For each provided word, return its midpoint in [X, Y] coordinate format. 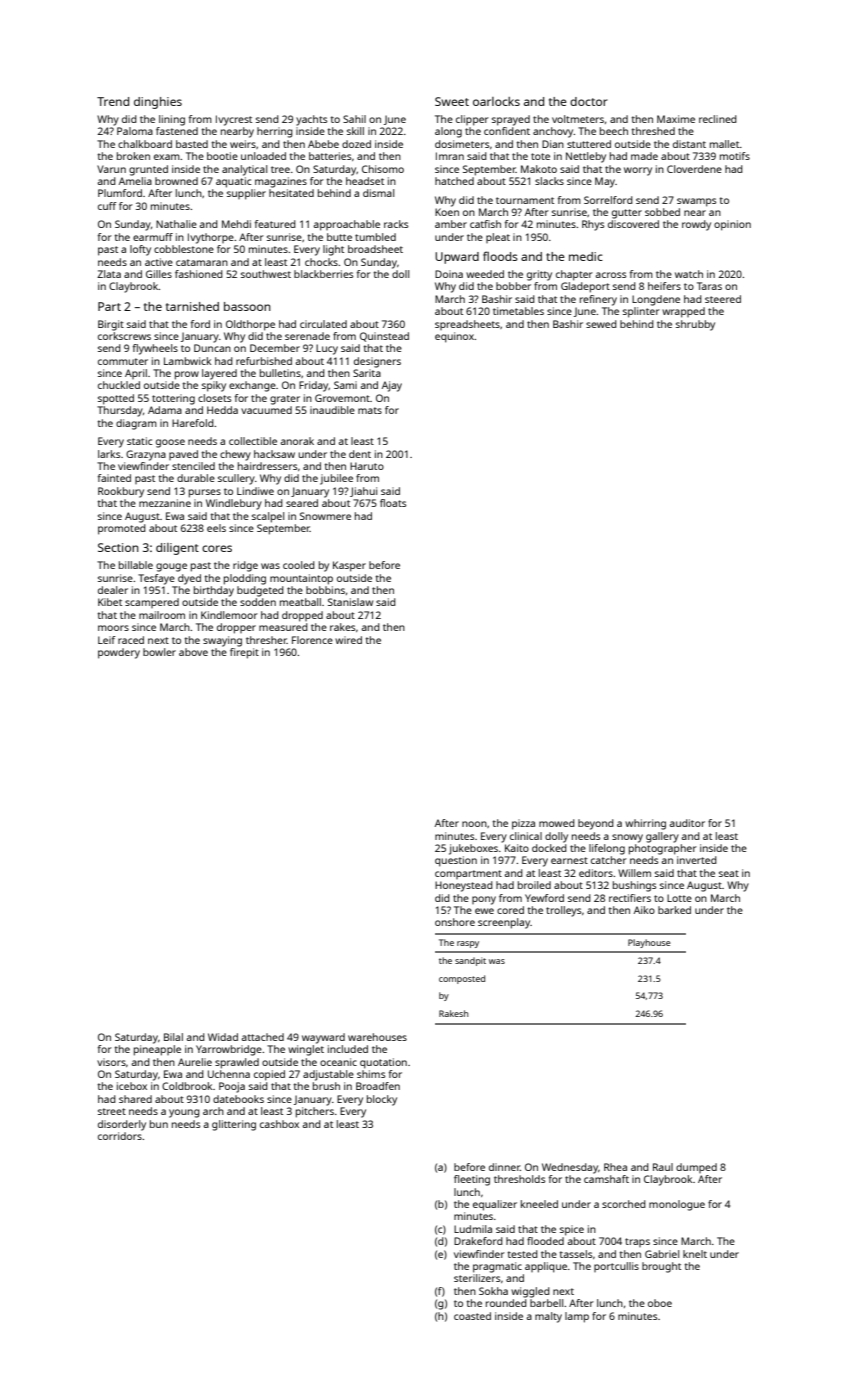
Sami [345, 385]
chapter [574, 275]
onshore [455, 922]
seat [729, 873]
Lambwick [187, 361]
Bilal [173, 1037]
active [159, 262]
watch [689, 274]
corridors [120, 1136]
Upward [457, 258]
